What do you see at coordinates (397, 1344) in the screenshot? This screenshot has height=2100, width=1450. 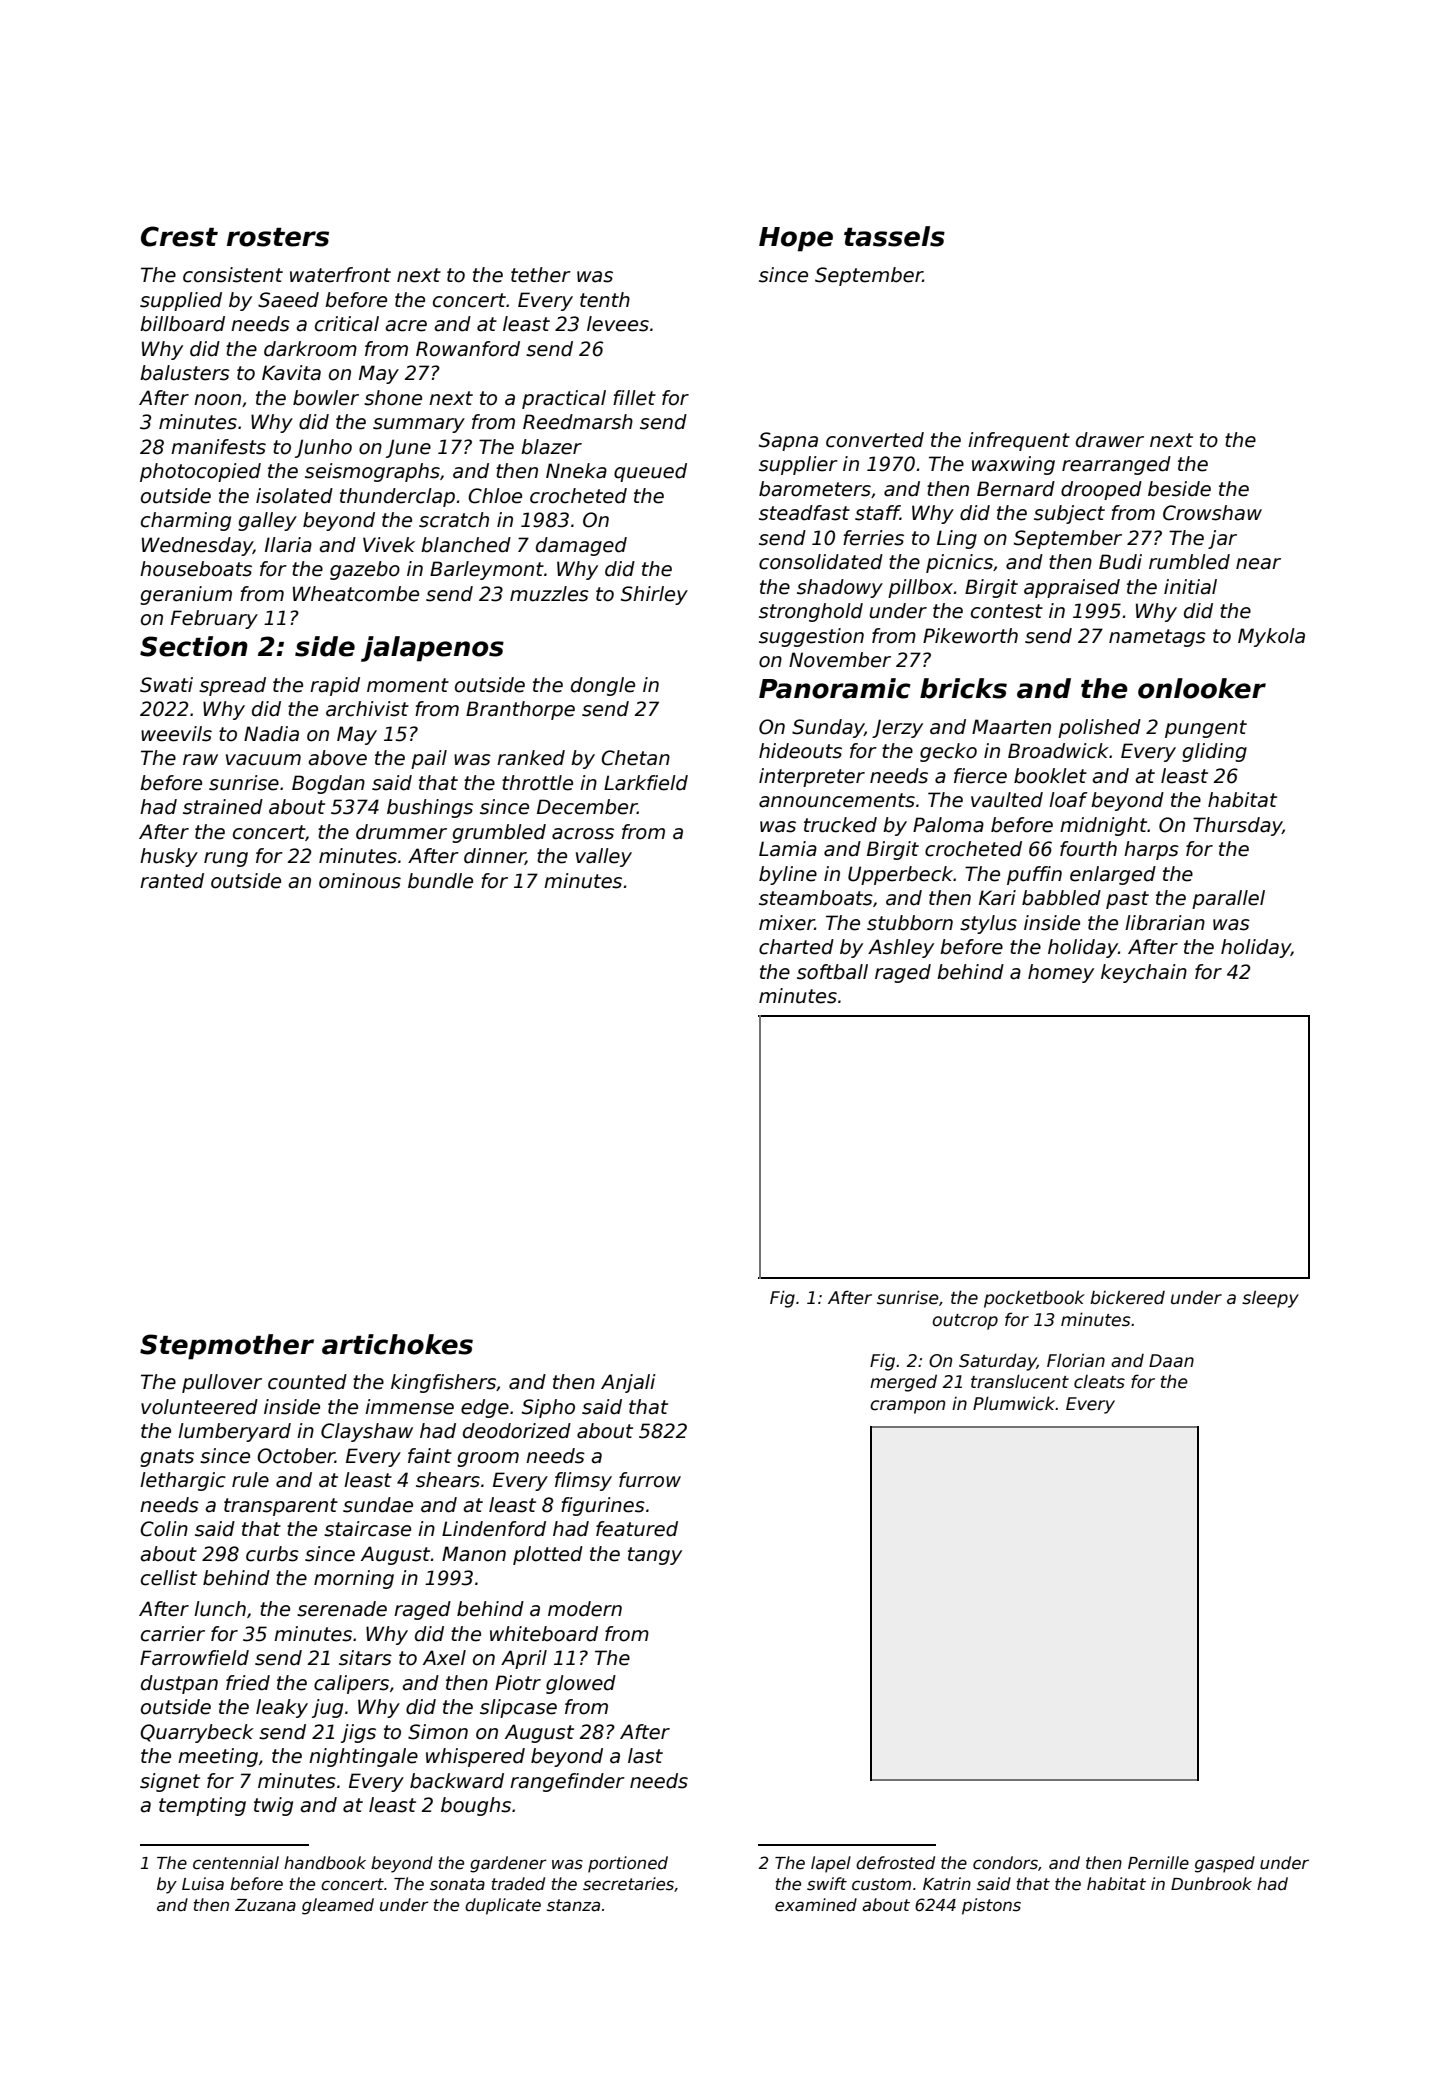 I see `artichokes` at bounding box center [397, 1344].
